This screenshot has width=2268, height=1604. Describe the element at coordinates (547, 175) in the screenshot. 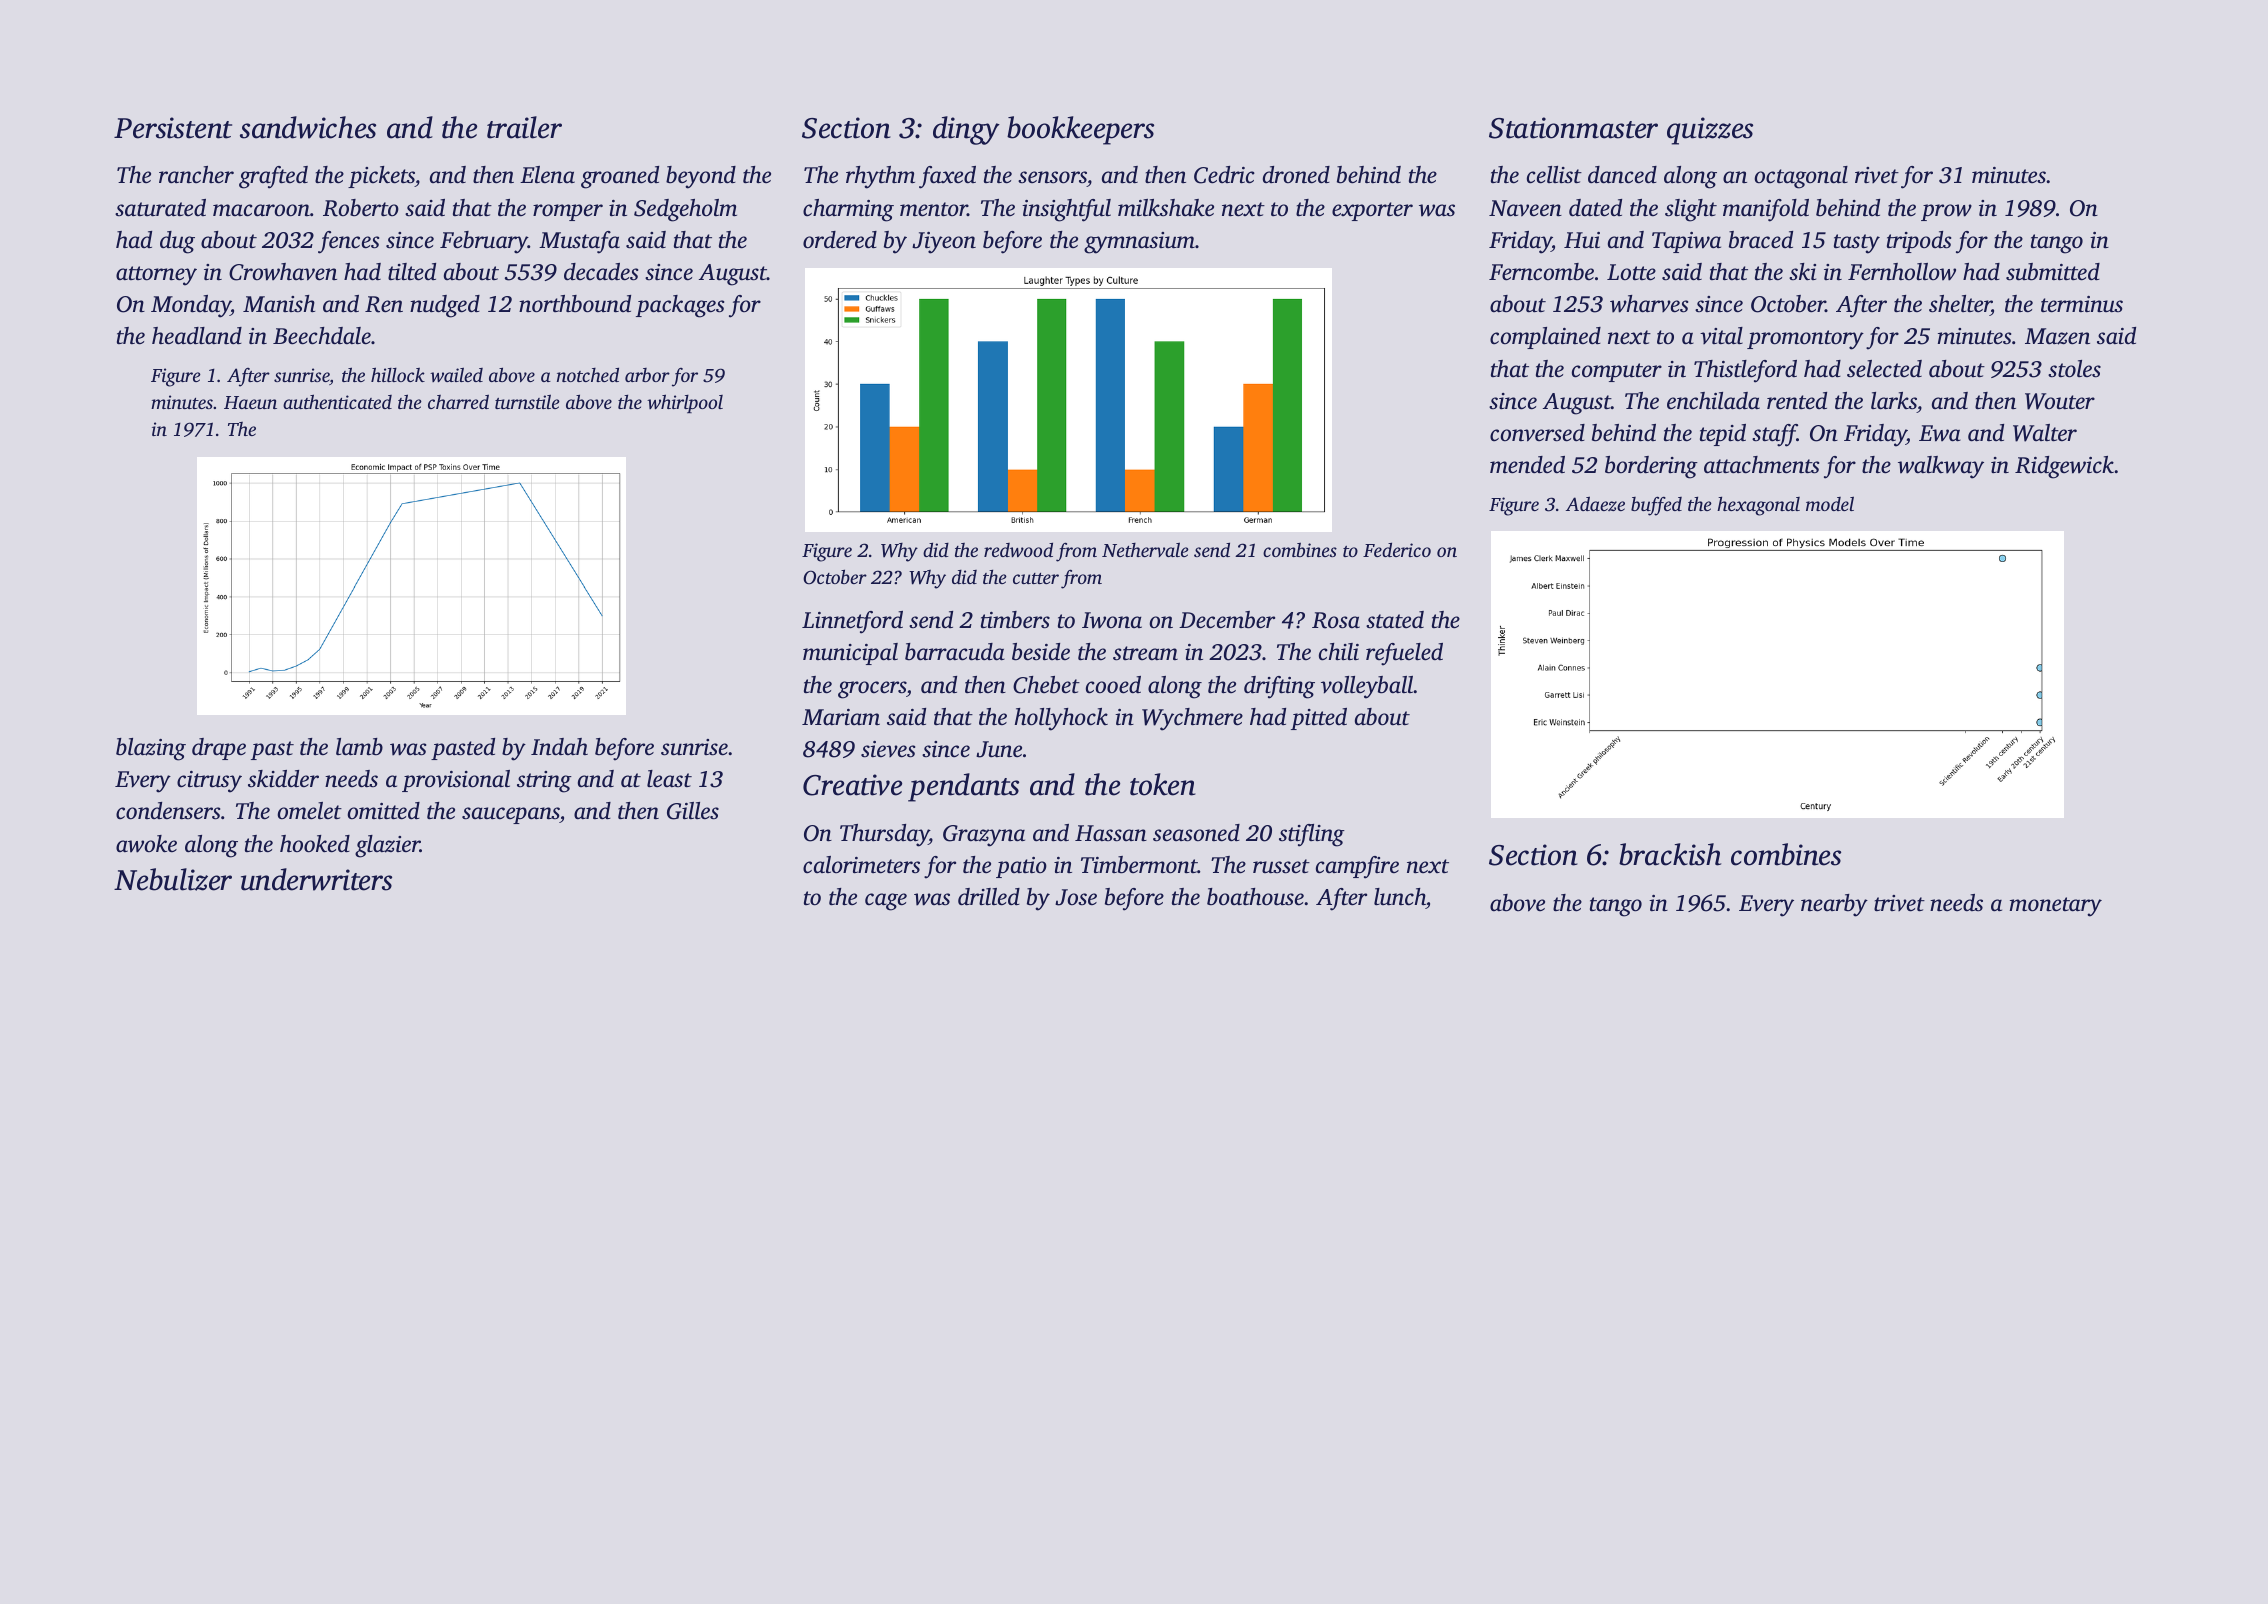

I see `Elena` at that location.
